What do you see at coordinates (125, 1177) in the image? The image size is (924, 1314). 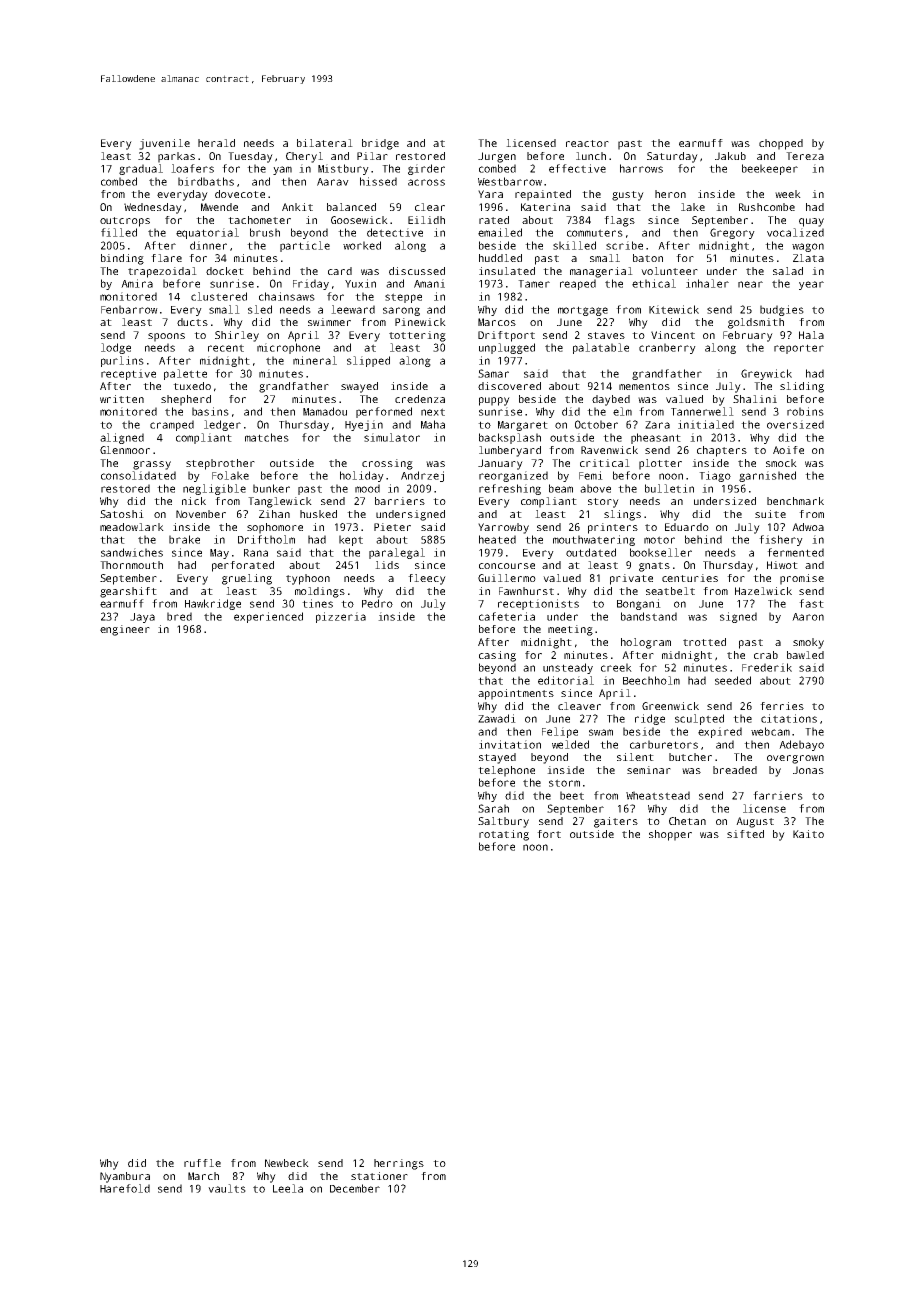 I see `Nyambura` at bounding box center [125, 1177].
